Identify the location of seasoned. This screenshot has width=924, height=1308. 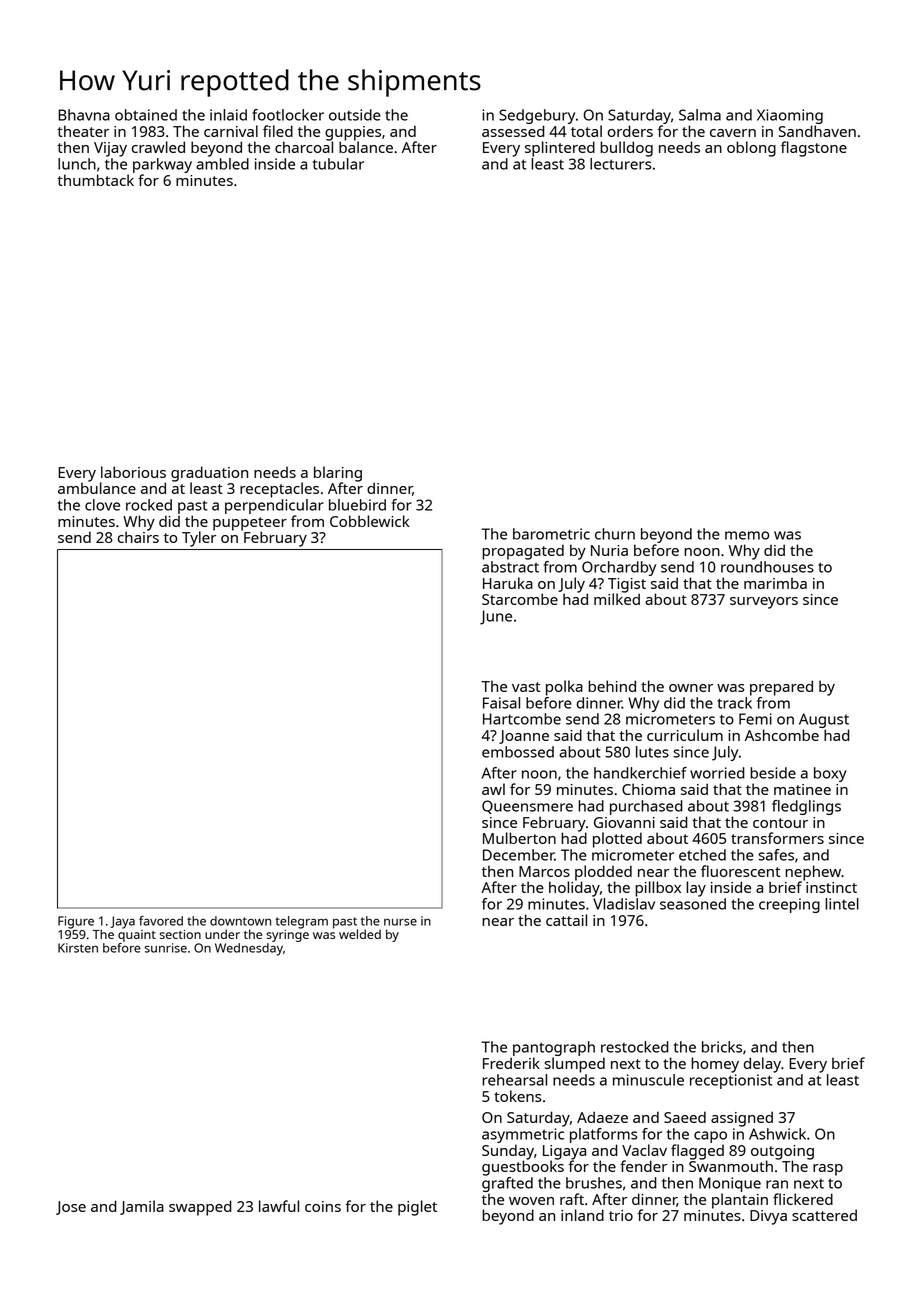
(693, 904).
